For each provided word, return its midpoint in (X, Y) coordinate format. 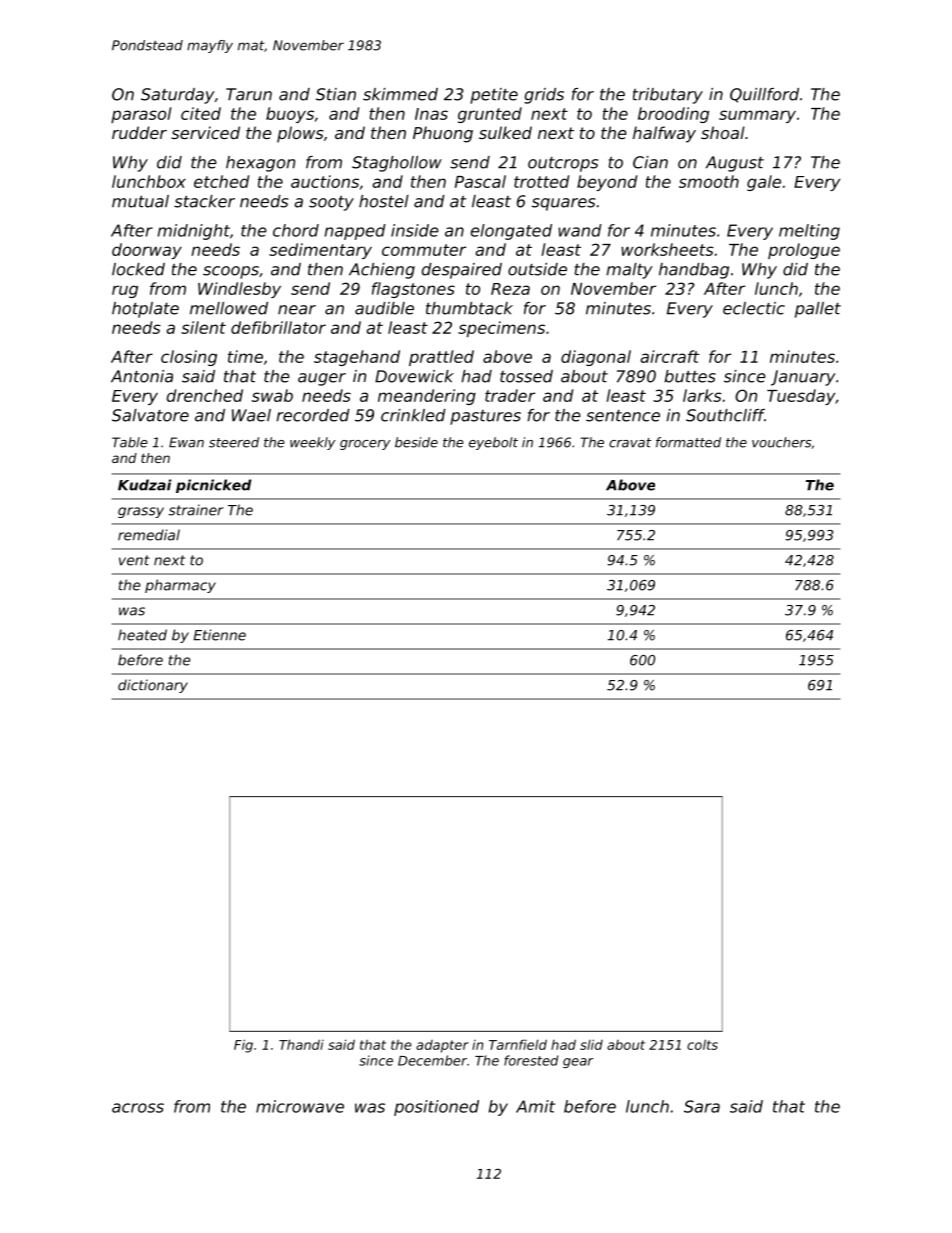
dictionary (153, 686)
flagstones (413, 290)
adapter (442, 1046)
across (138, 1108)
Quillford (764, 95)
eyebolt (493, 443)
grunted (490, 115)
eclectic (754, 308)
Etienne (220, 635)
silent (203, 327)
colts (702, 1044)
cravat (630, 443)
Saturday (178, 96)
